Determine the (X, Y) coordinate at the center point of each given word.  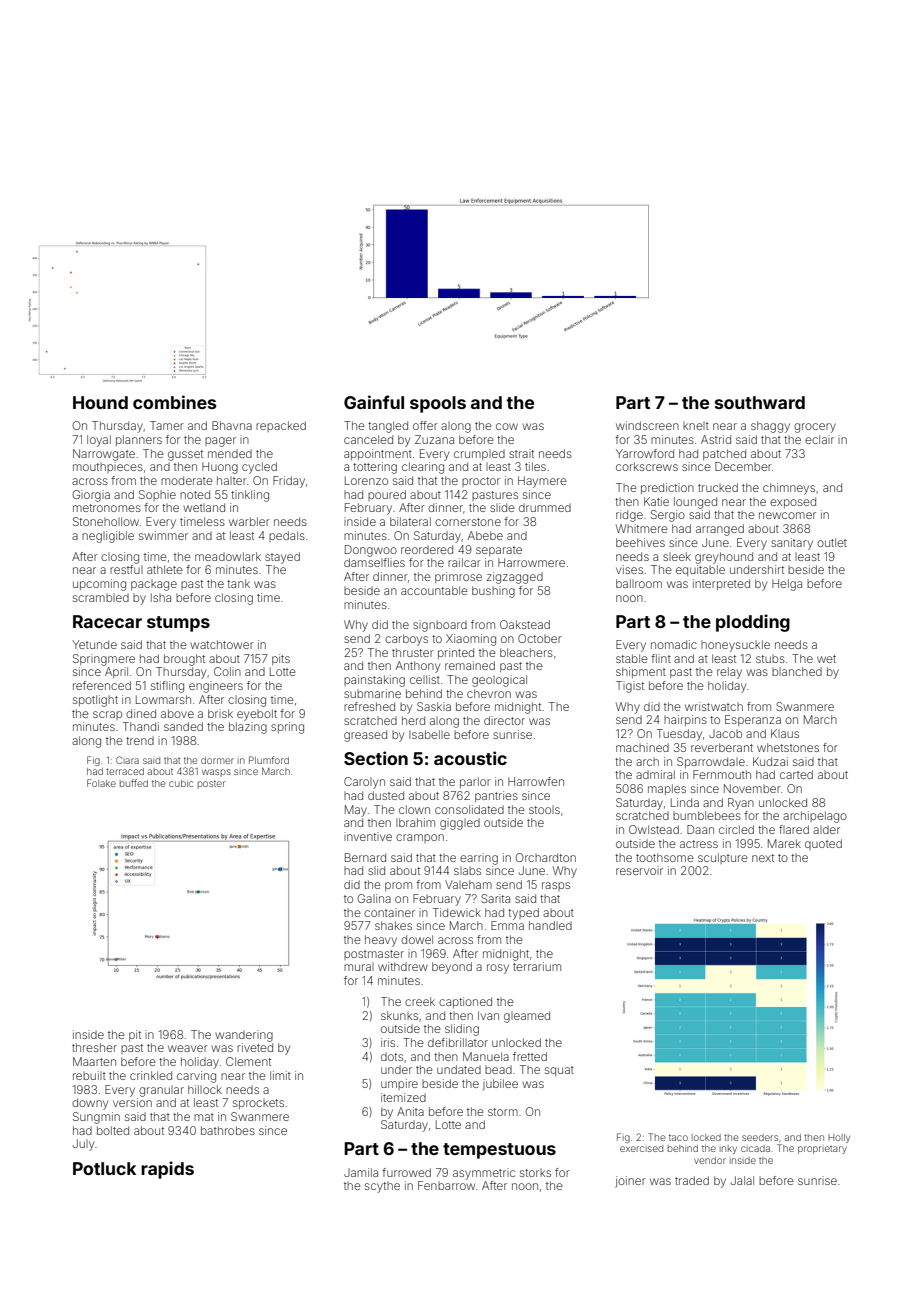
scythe (382, 1187)
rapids (167, 1170)
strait (521, 453)
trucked (718, 487)
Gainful (374, 402)
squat (559, 1071)
